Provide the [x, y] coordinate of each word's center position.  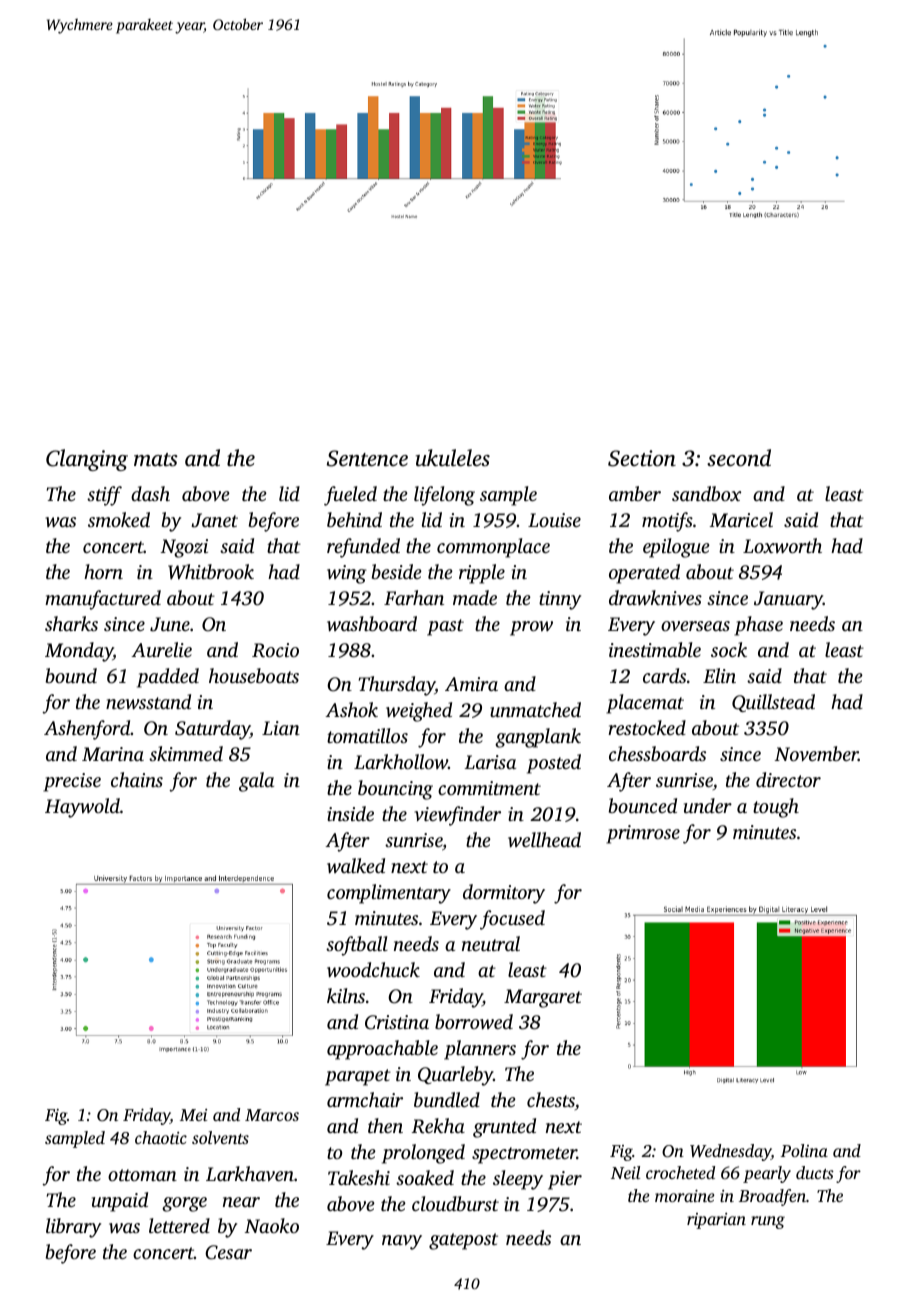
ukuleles [453, 458]
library [73, 1228]
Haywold [82, 808]
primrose [643, 834]
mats [156, 460]
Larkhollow [401, 762]
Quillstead [773, 703]
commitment [489, 788]
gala [256, 782]
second [739, 458]
